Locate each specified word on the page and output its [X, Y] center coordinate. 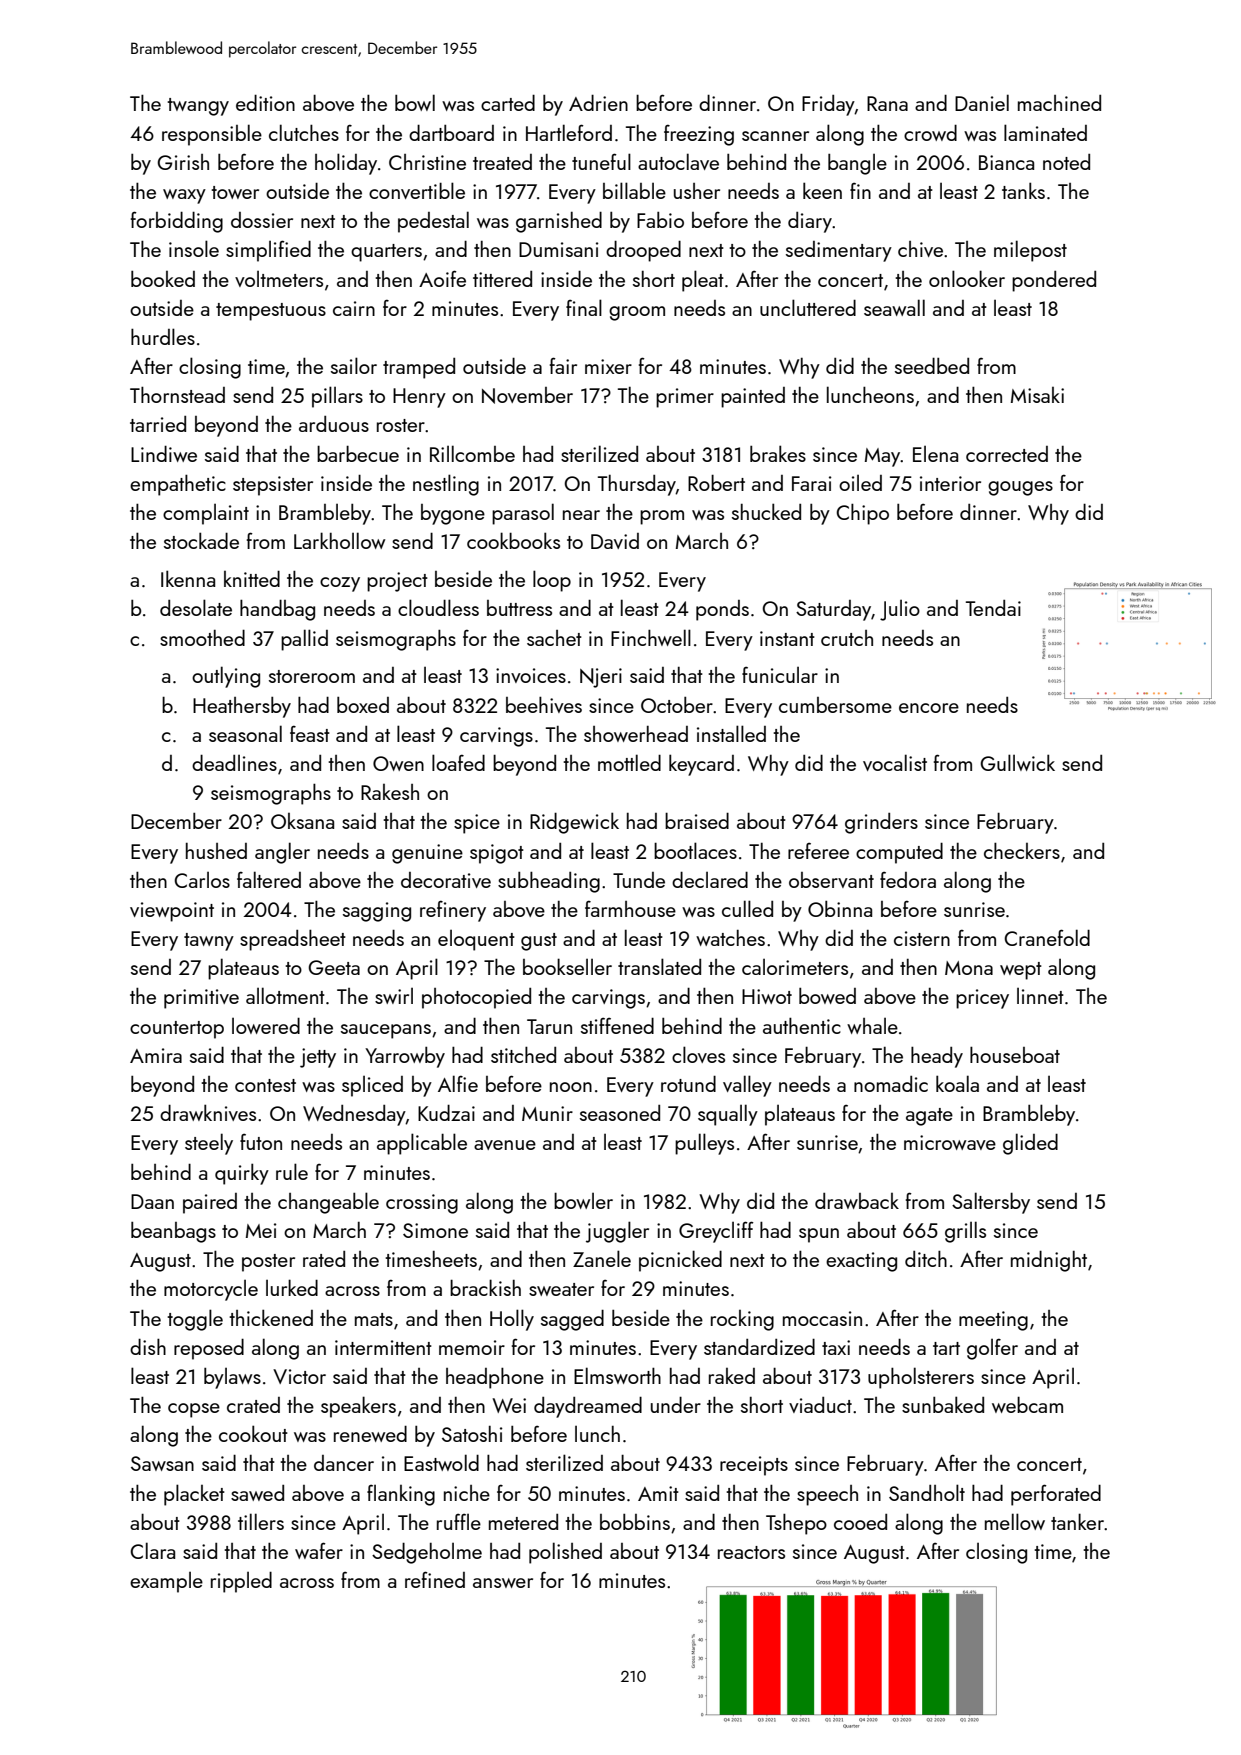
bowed [827, 996]
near [581, 515]
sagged [572, 1320]
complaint [206, 514]
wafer [319, 1550]
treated [502, 162]
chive [920, 249]
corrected [1007, 454]
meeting [993, 1321]
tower [235, 192]
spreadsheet [293, 940]
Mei [261, 1230]
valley [747, 1086]
